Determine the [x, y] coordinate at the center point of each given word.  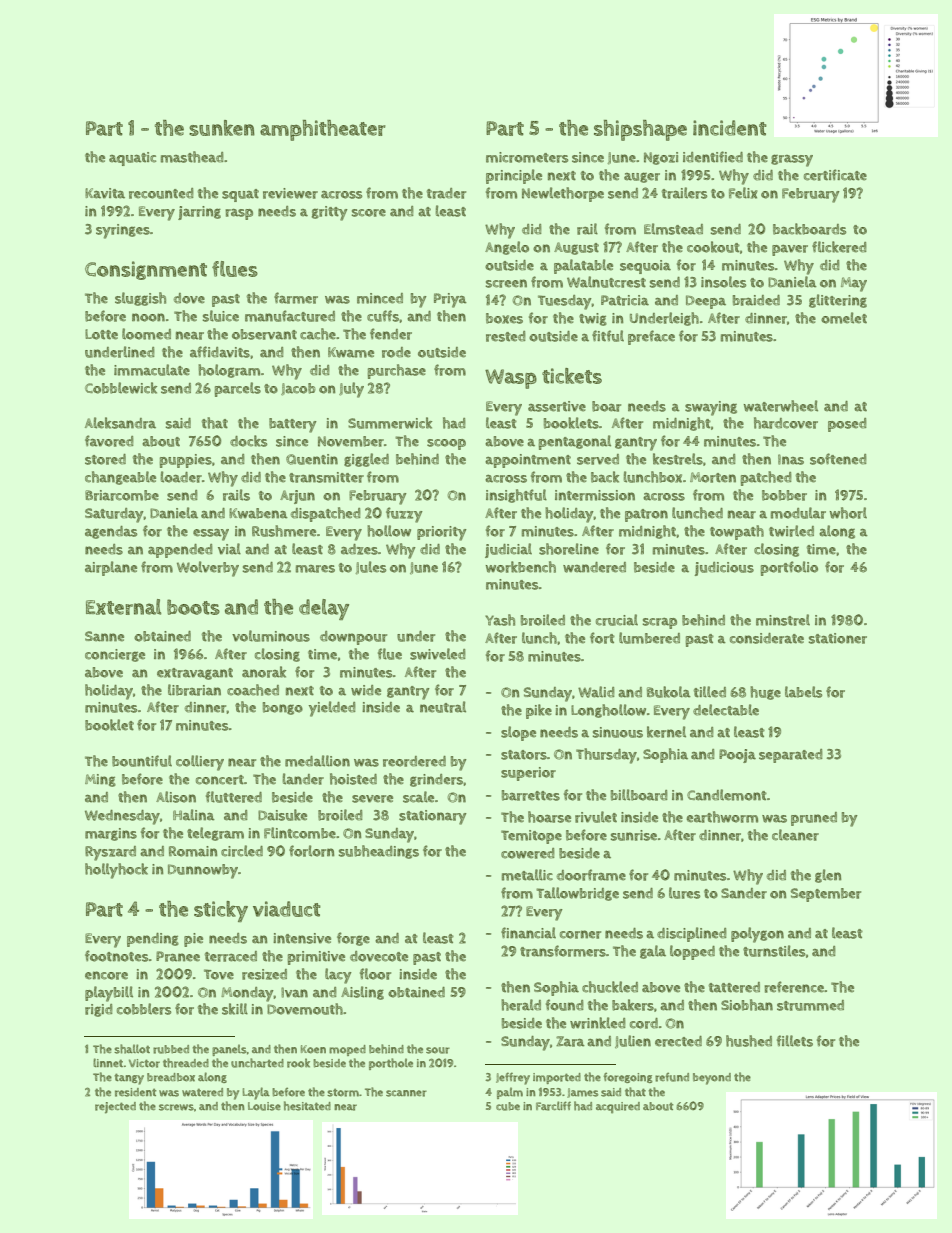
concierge [115, 655]
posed [847, 425]
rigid [99, 1010]
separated [791, 756]
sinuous [618, 732]
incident [730, 128]
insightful [516, 496]
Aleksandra [120, 423]
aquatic [132, 159]
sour [438, 1050]
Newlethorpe [563, 194]
